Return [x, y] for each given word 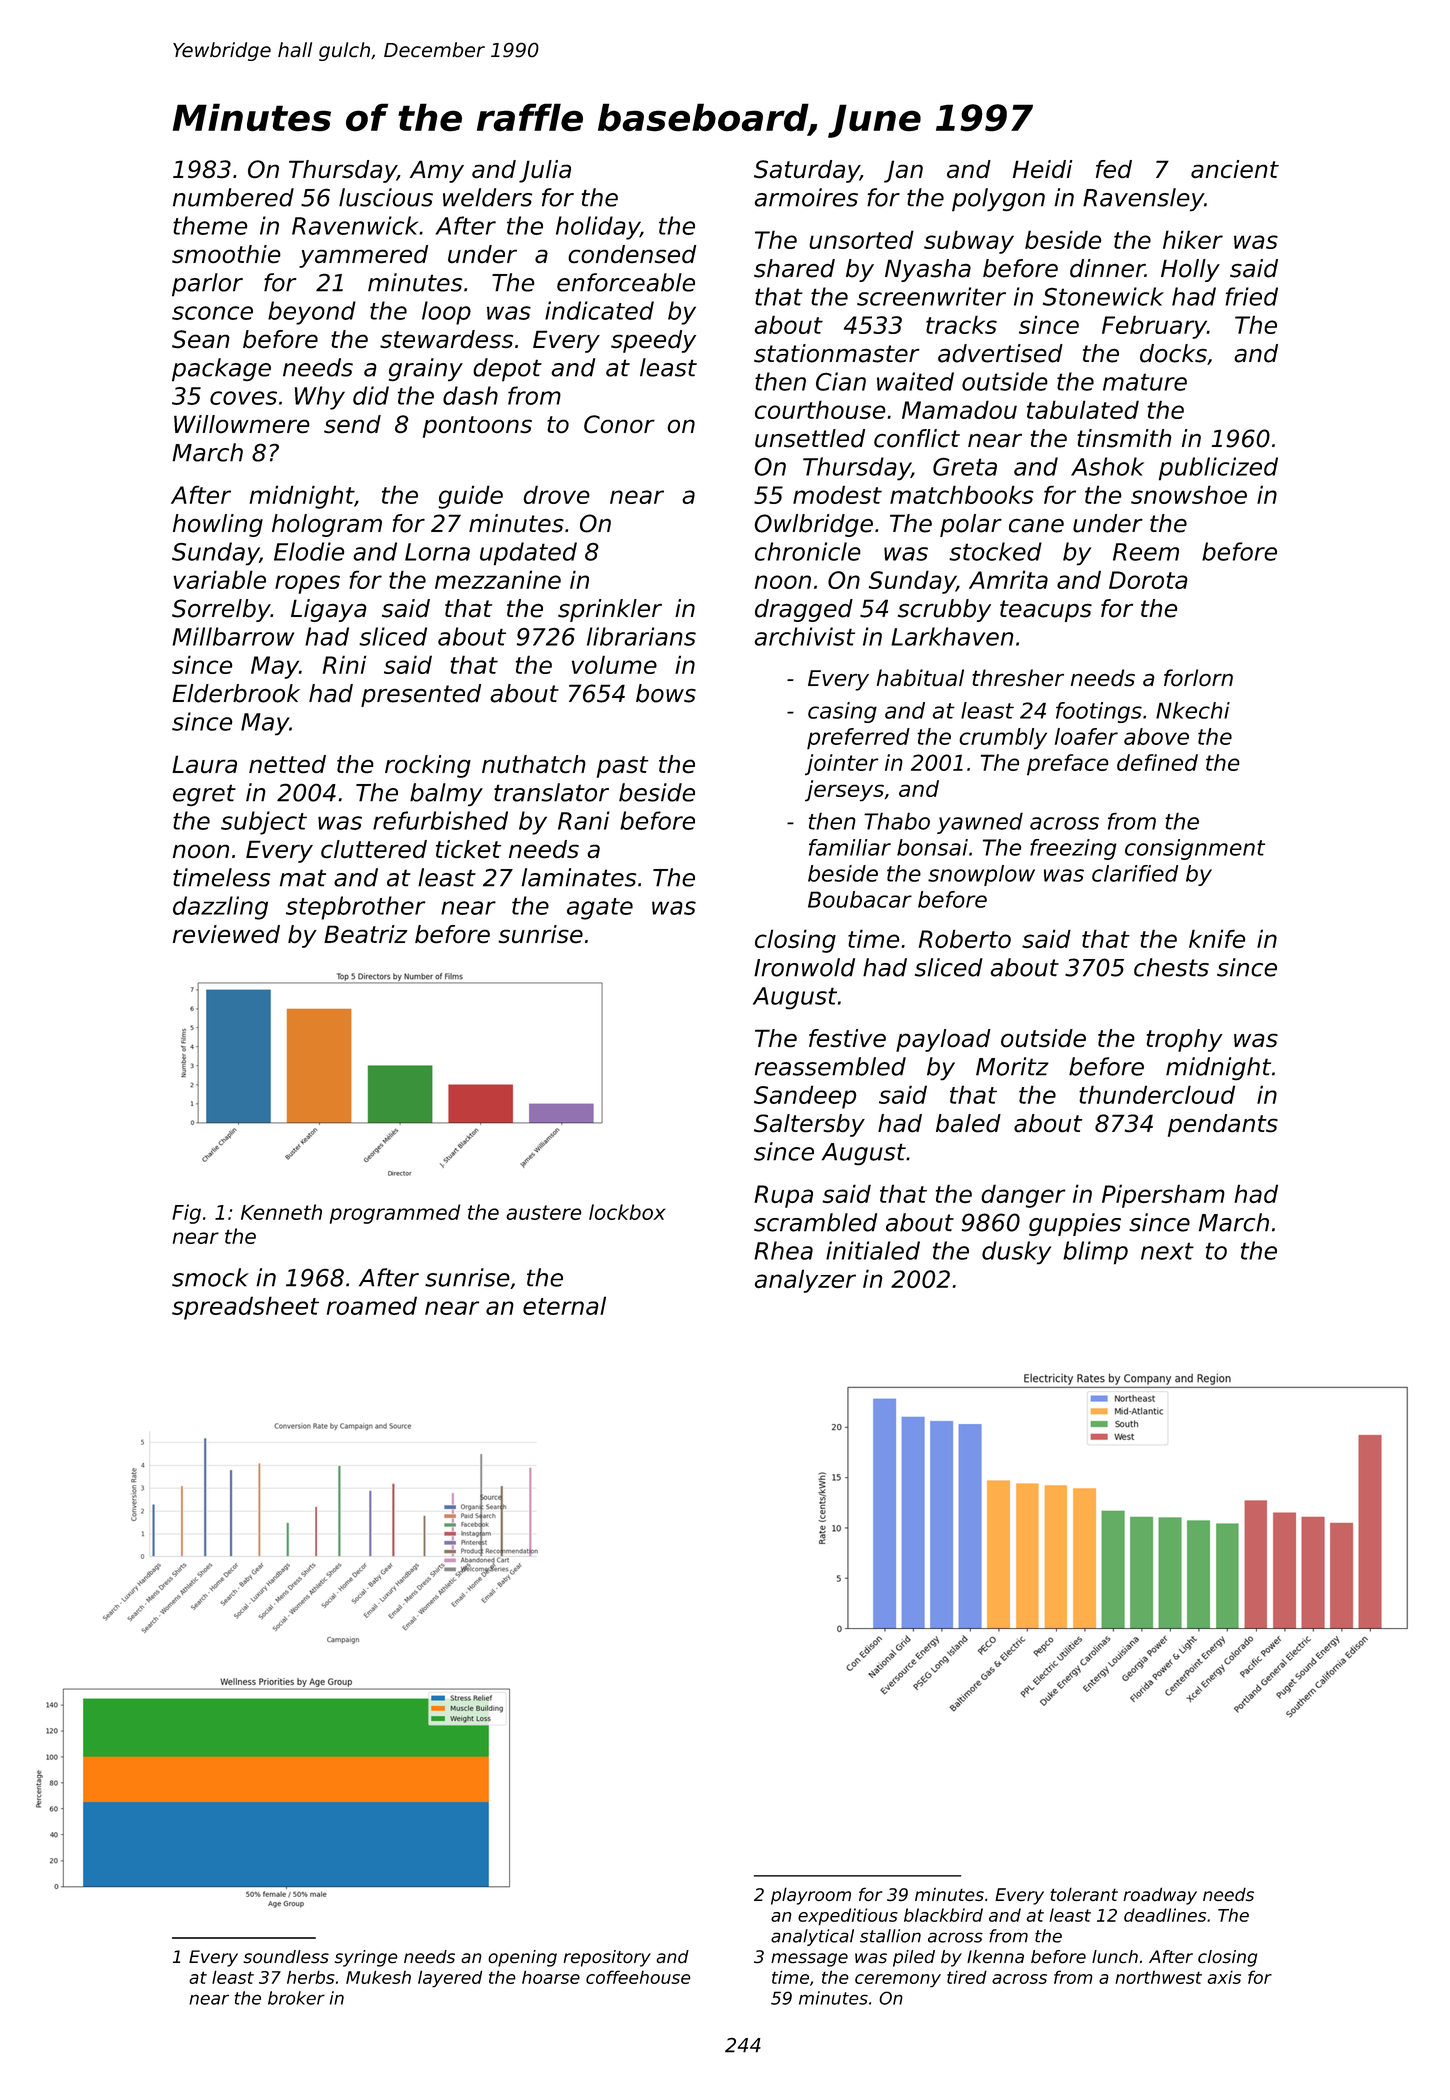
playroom [811, 1896]
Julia [545, 171]
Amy [437, 171]
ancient [1235, 169]
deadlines [1165, 1915]
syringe [366, 1958]
